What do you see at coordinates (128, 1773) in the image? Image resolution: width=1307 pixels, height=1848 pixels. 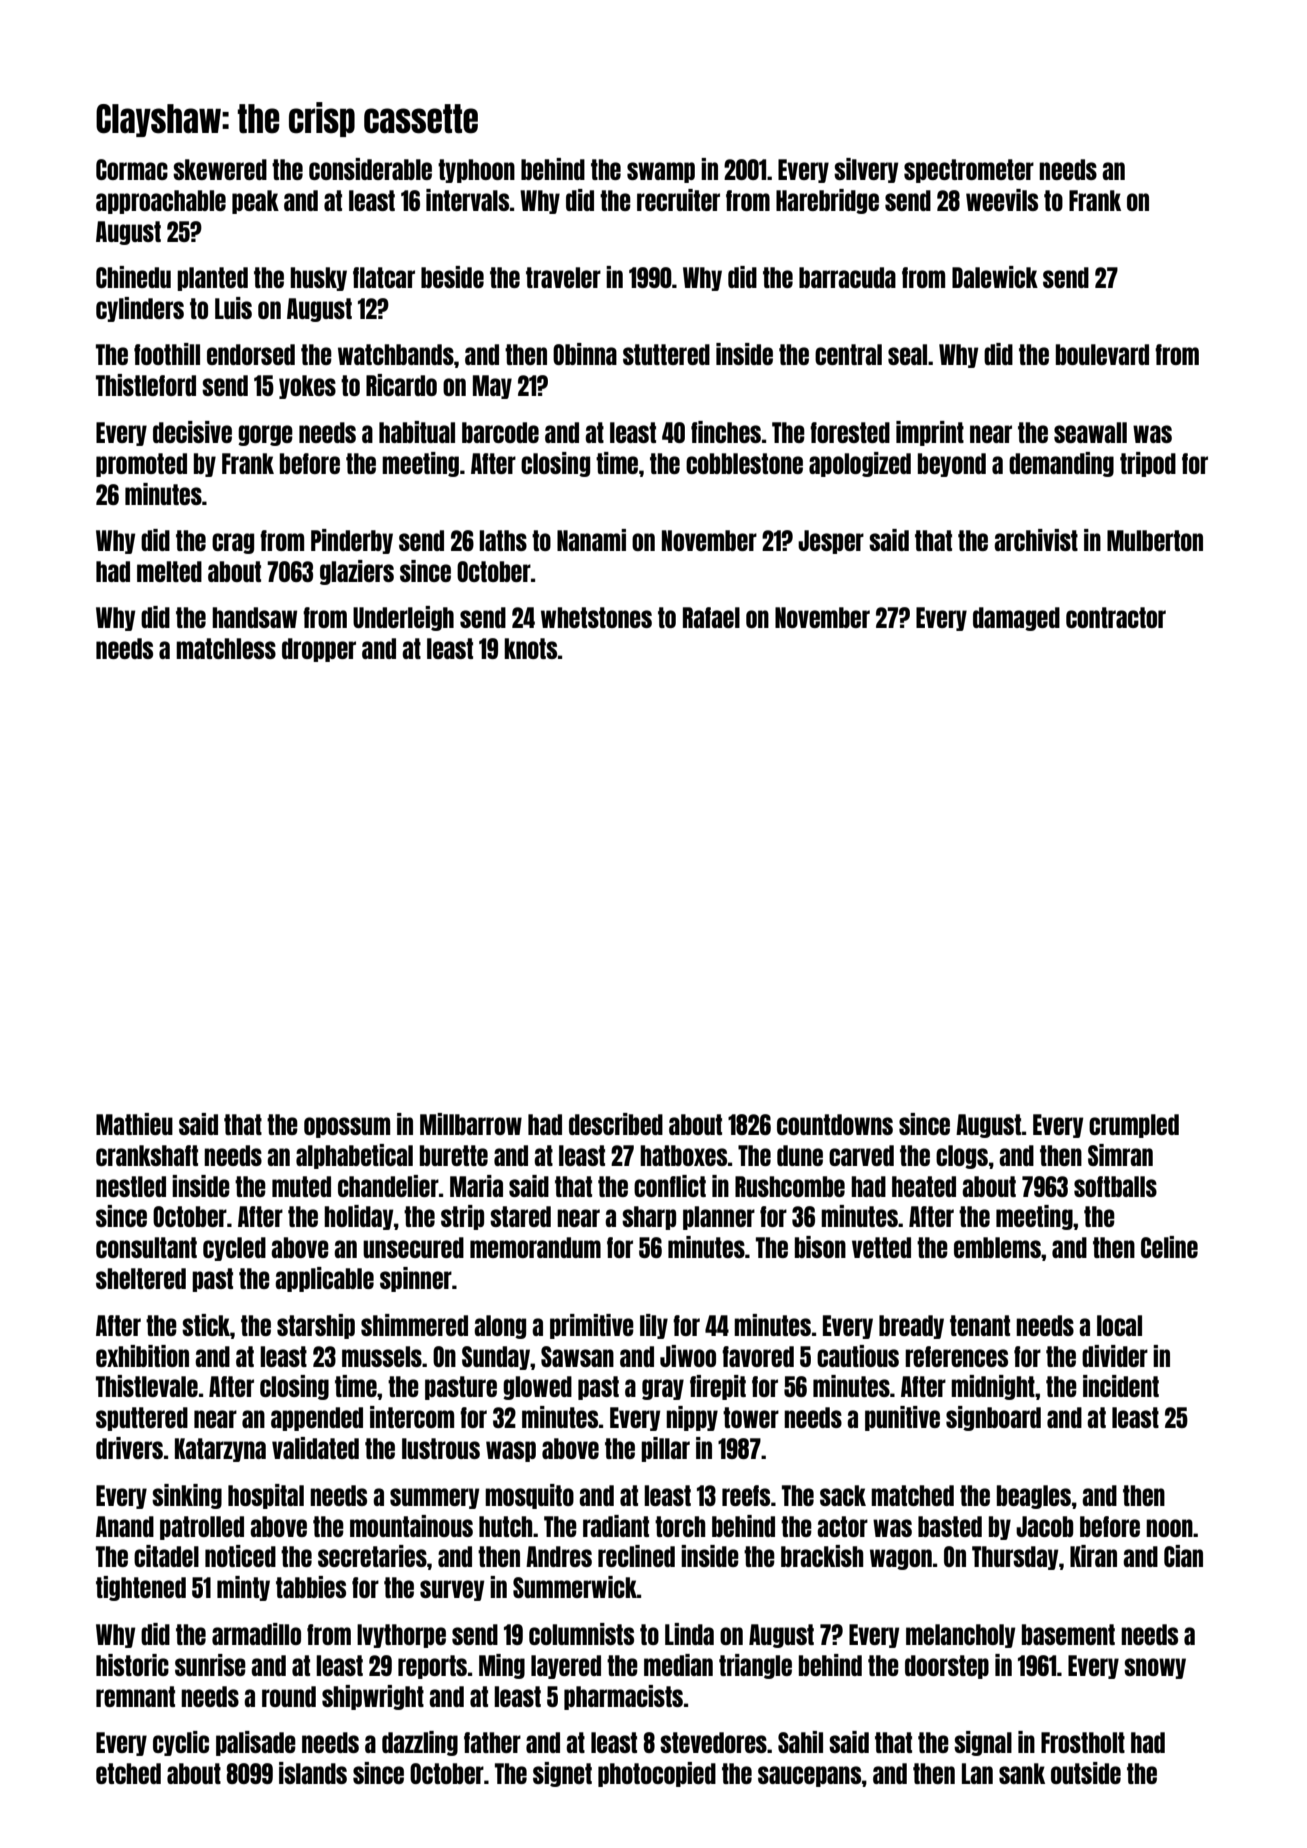 I see `etched` at bounding box center [128, 1773].
